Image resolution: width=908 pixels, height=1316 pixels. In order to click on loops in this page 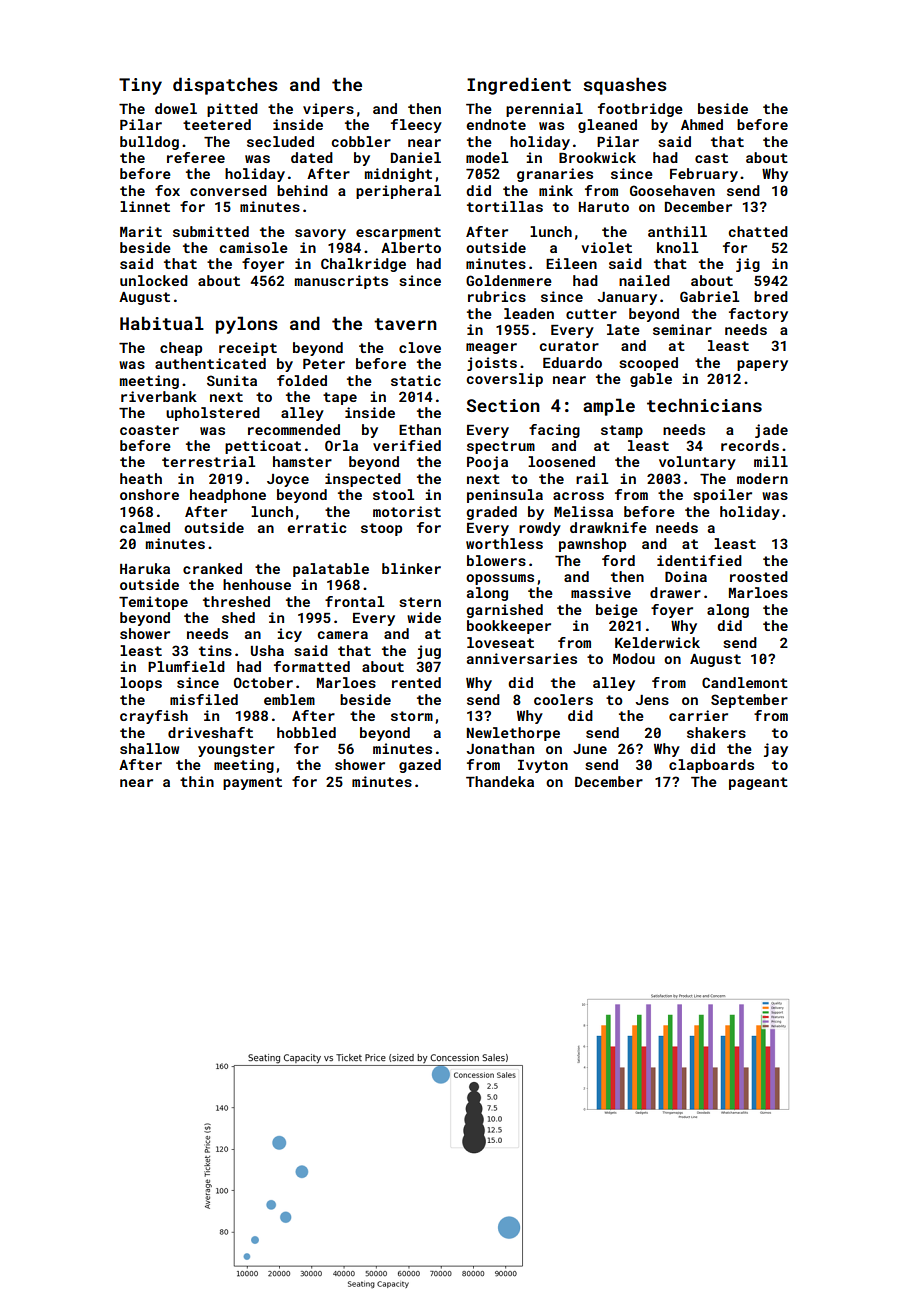, I will do `click(141, 684)`.
